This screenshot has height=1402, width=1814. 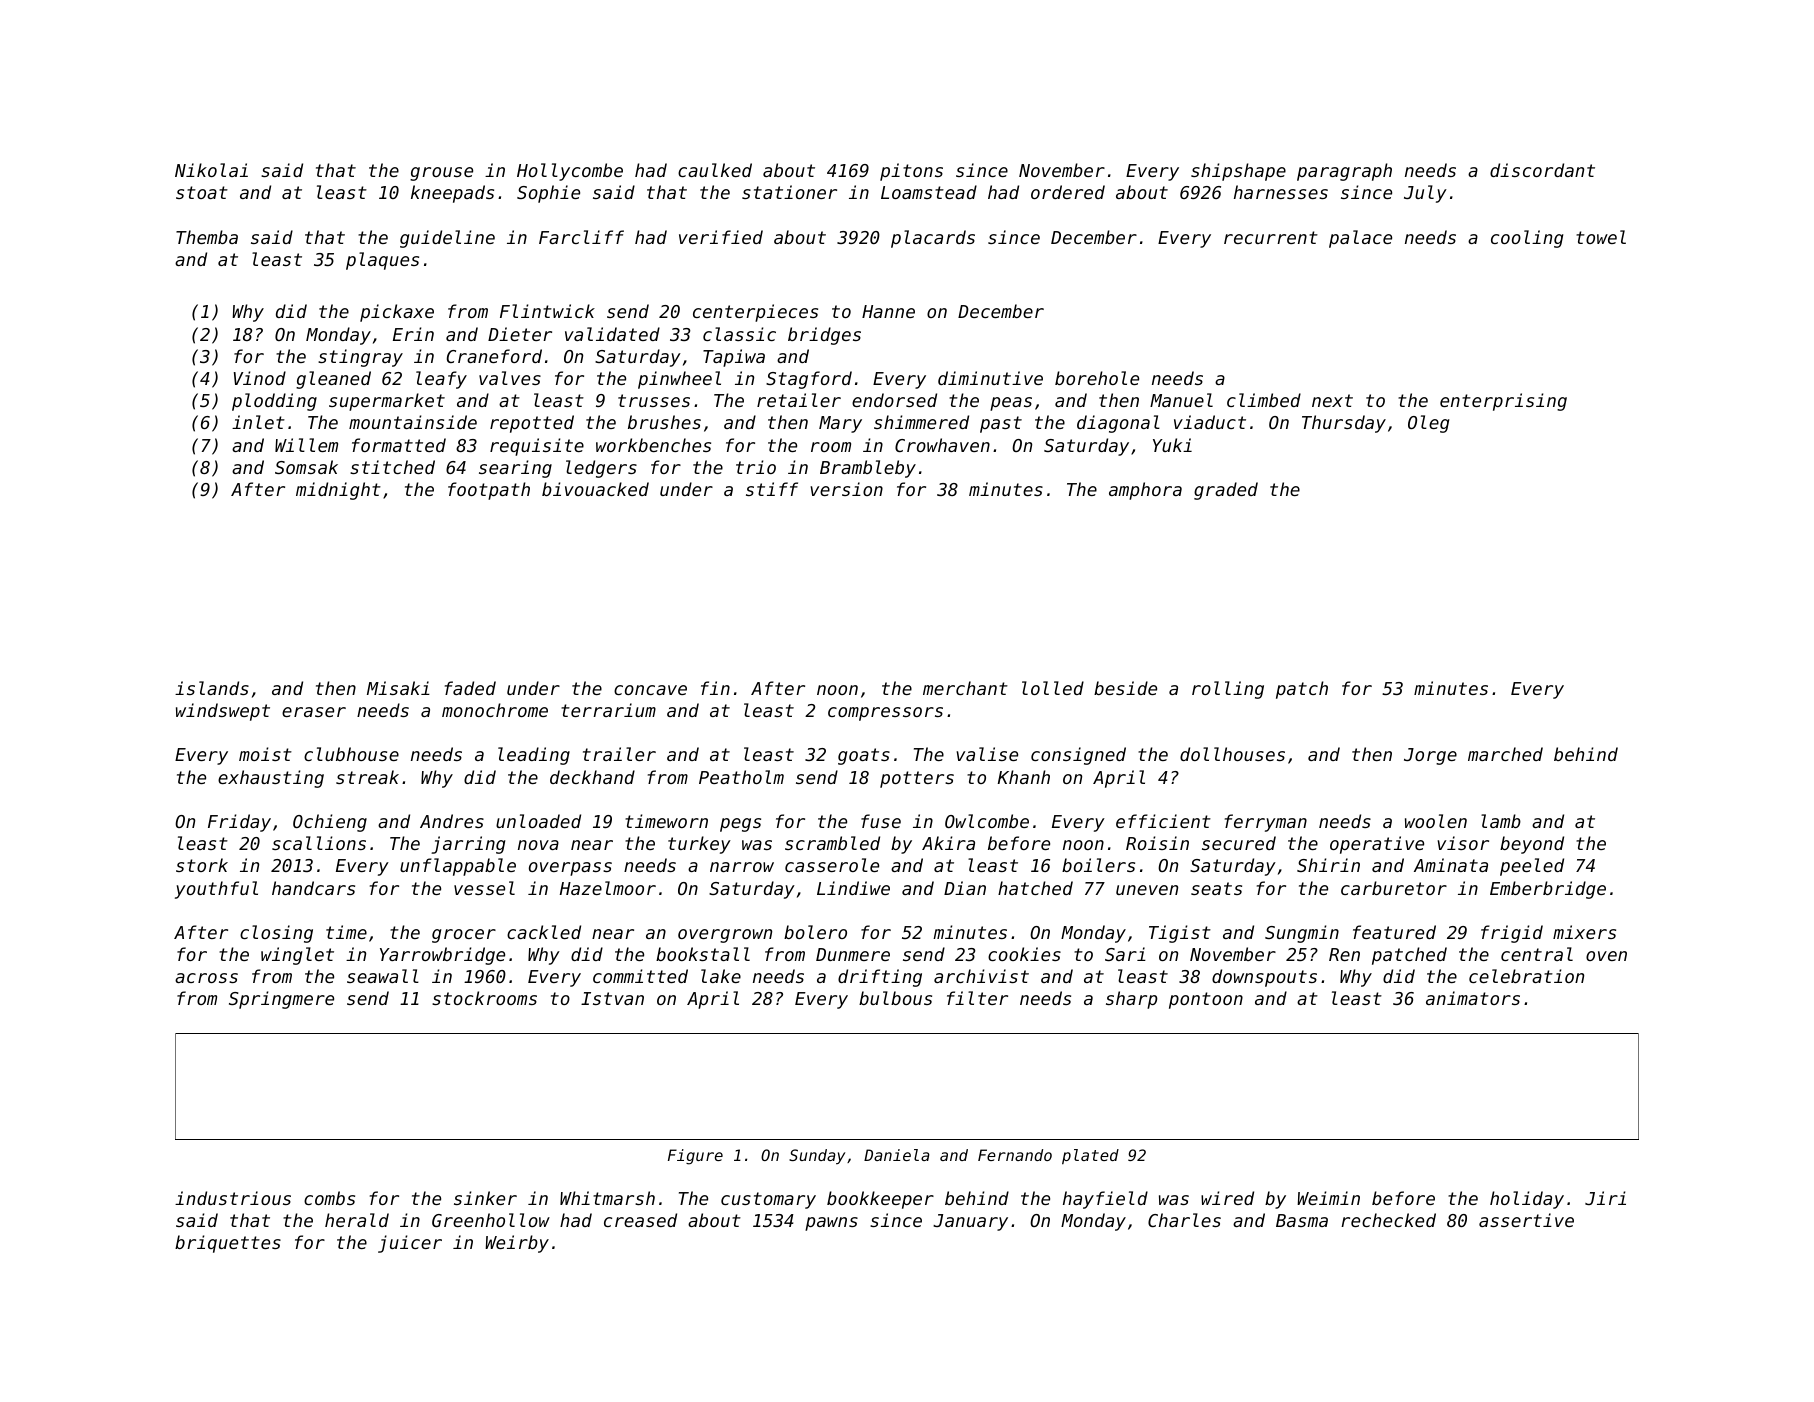 What do you see at coordinates (832, 865) in the screenshot?
I see `casserole` at bounding box center [832, 865].
